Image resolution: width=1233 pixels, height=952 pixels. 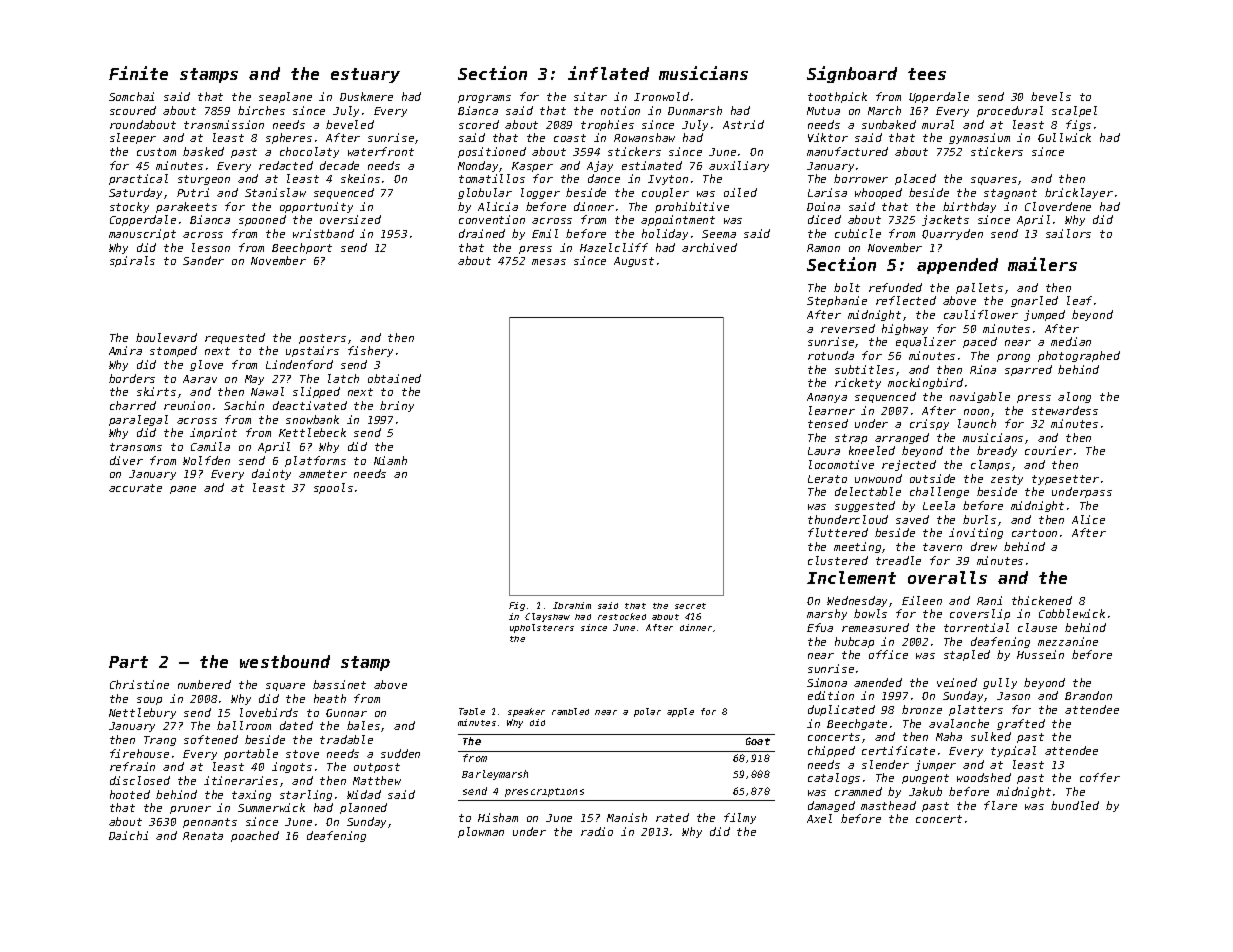 What do you see at coordinates (333, 488) in the image?
I see `spools` at bounding box center [333, 488].
